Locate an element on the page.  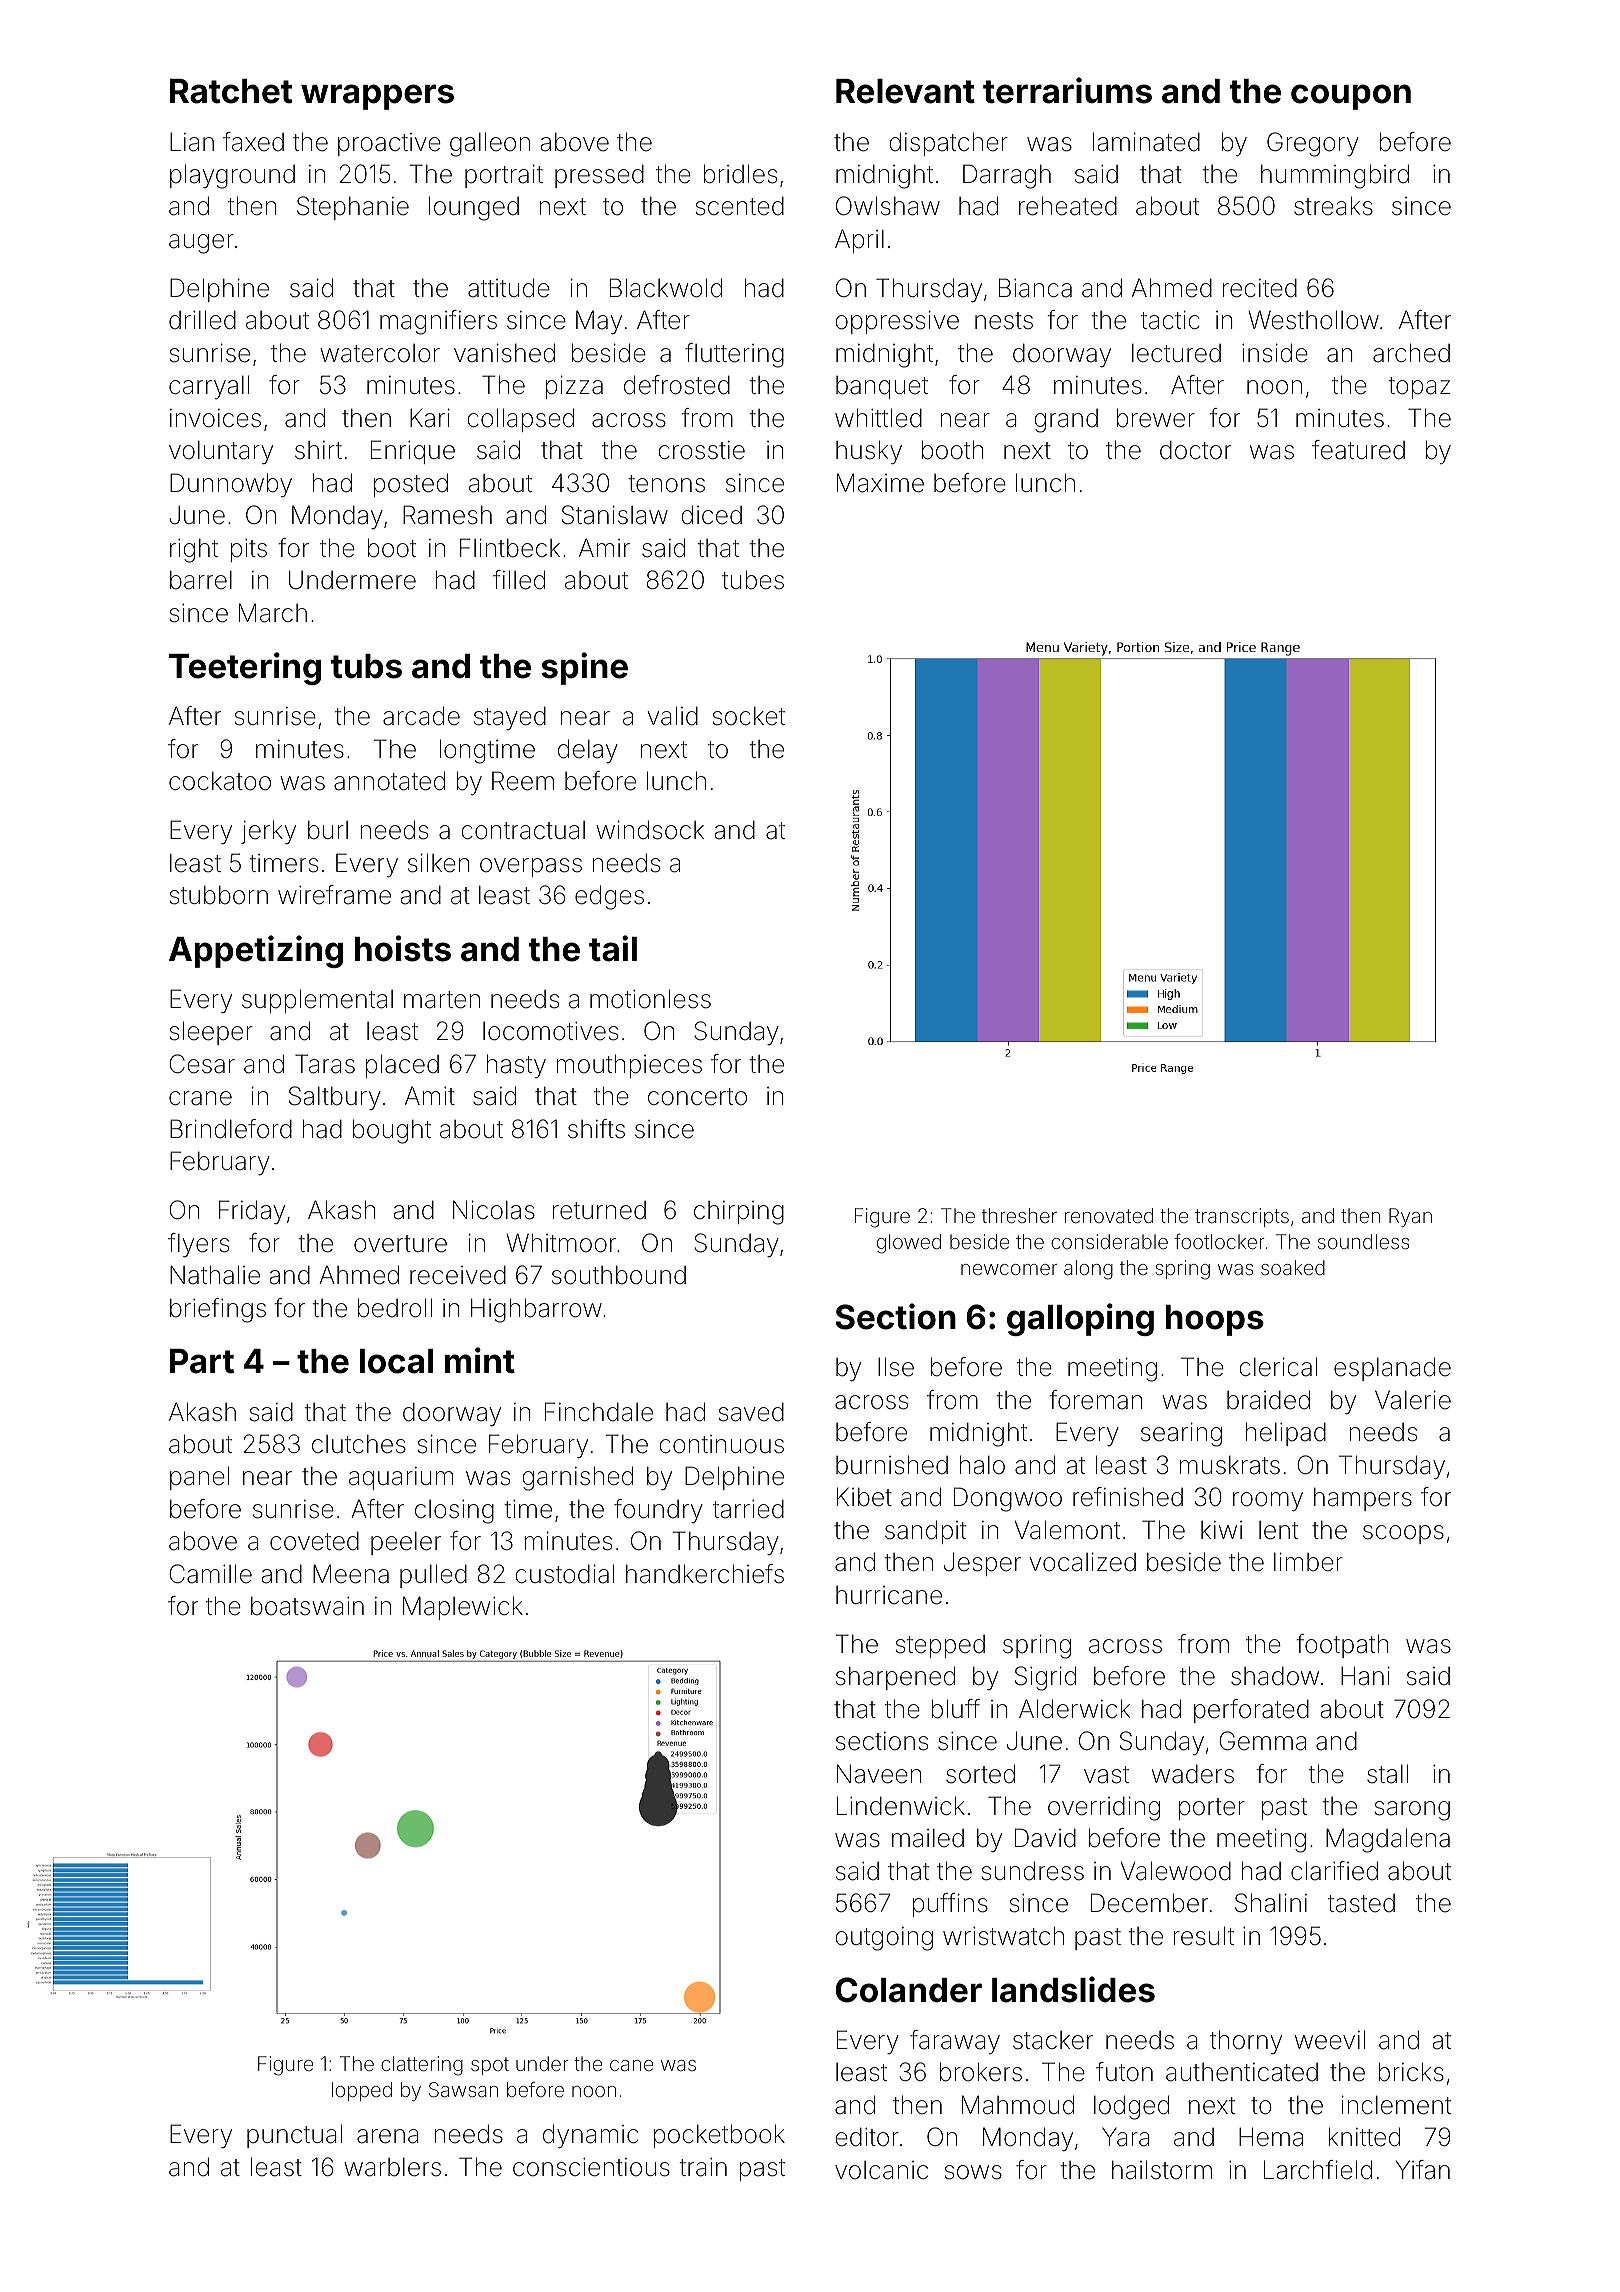
vast is located at coordinates (1106, 1775).
